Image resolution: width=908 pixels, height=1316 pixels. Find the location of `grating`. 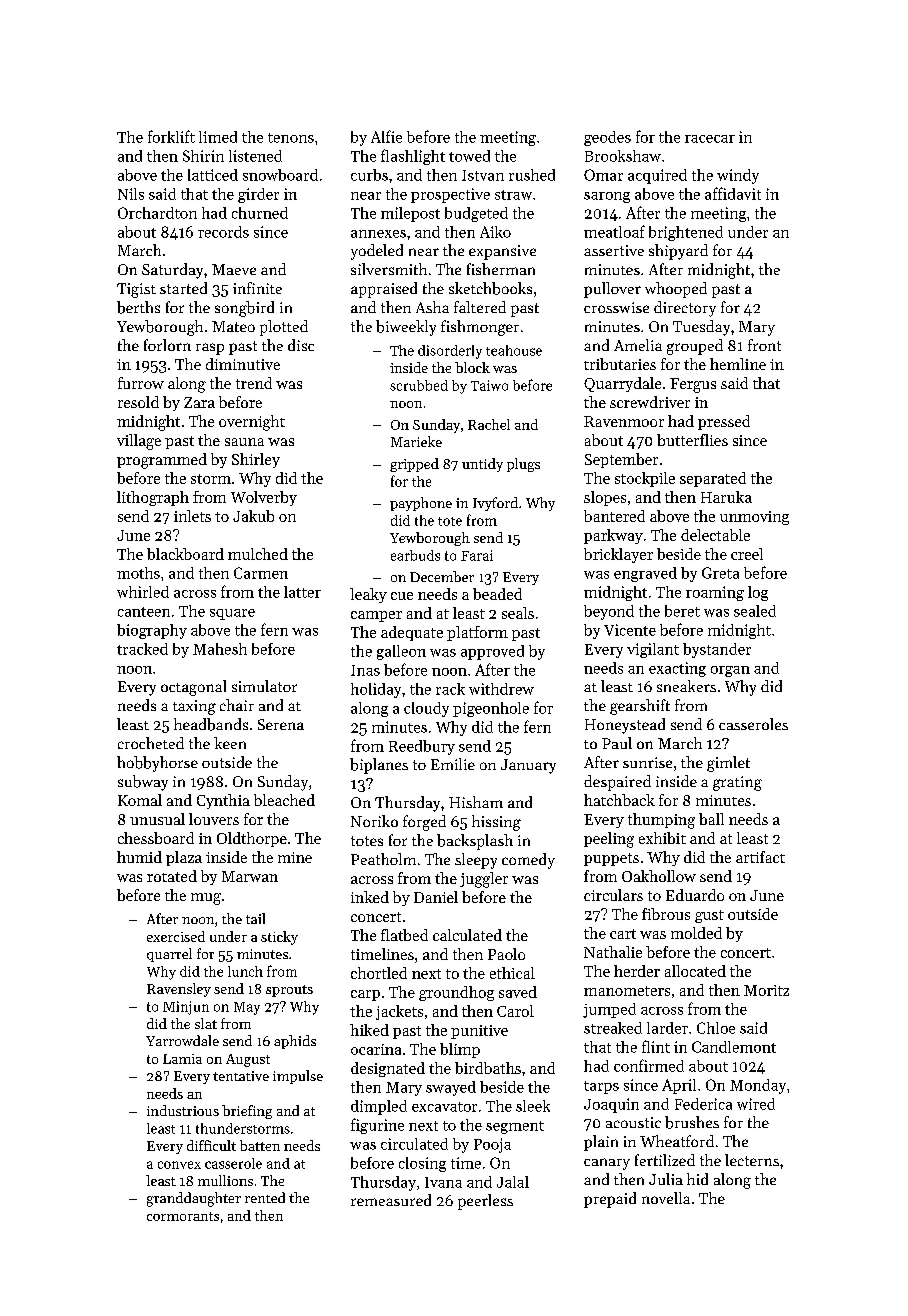

grating is located at coordinates (737, 783).
